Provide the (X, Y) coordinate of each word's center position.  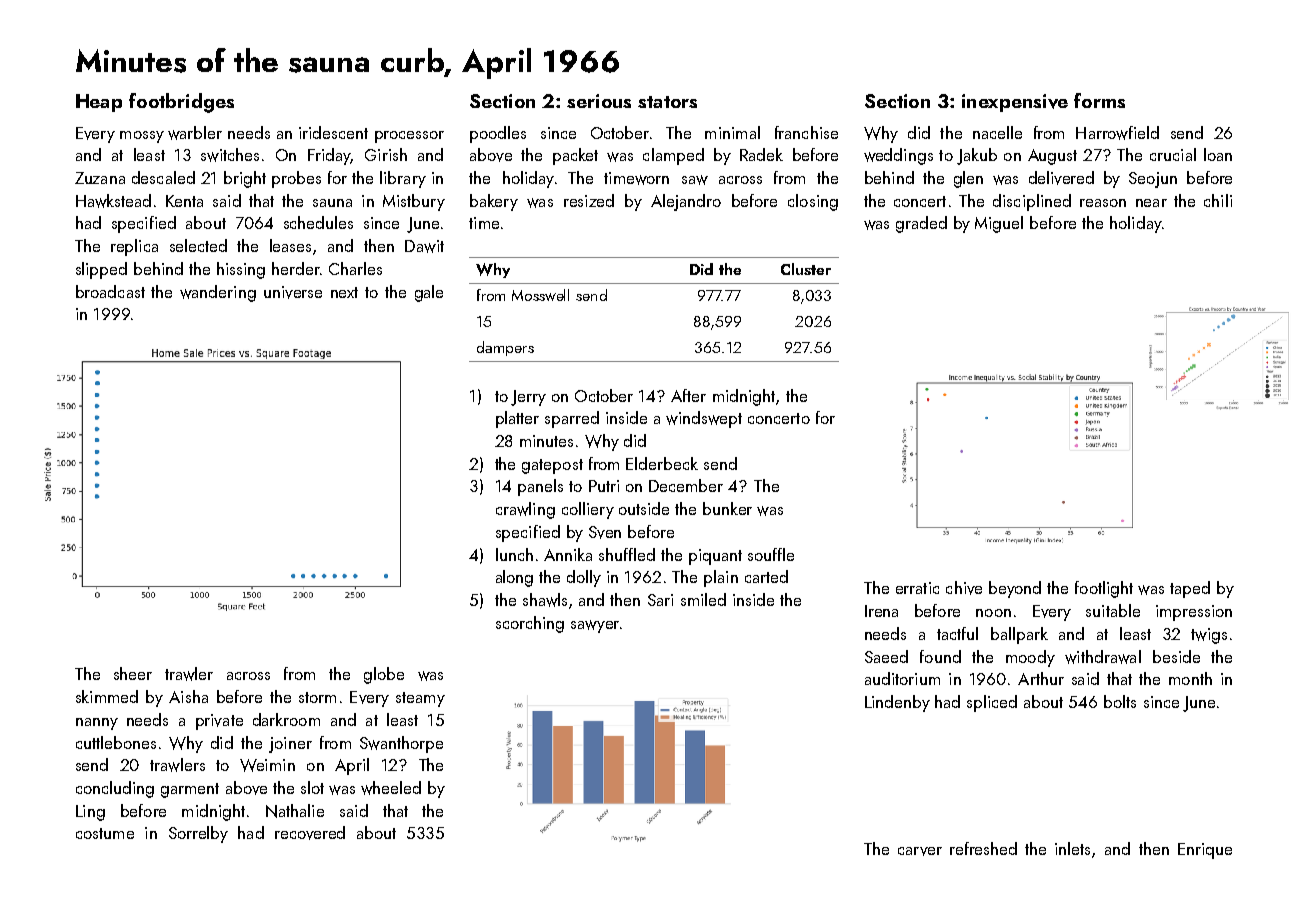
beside (1176, 656)
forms (1099, 100)
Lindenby (897, 703)
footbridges (181, 103)
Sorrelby (198, 834)
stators (667, 102)
